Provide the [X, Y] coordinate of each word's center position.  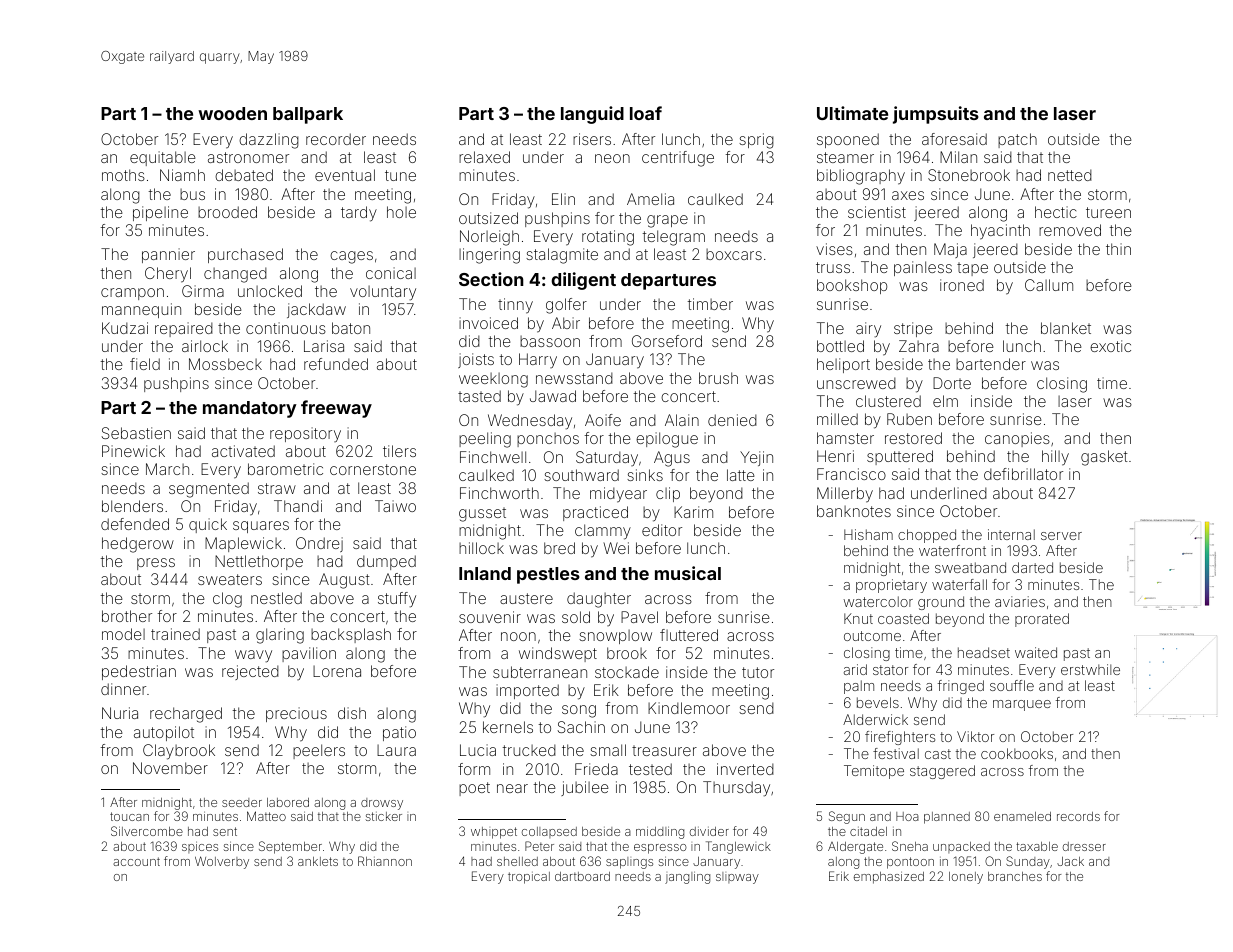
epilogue [667, 440]
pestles [548, 575]
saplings [629, 863]
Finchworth [499, 493]
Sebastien [136, 433]
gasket [1104, 458]
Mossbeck [225, 364]
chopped [927, 536]
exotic [1110, 346]
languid [592, 115]
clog [227, 600]
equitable [163, 158]
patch [1017, 140]
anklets [318, 861]
